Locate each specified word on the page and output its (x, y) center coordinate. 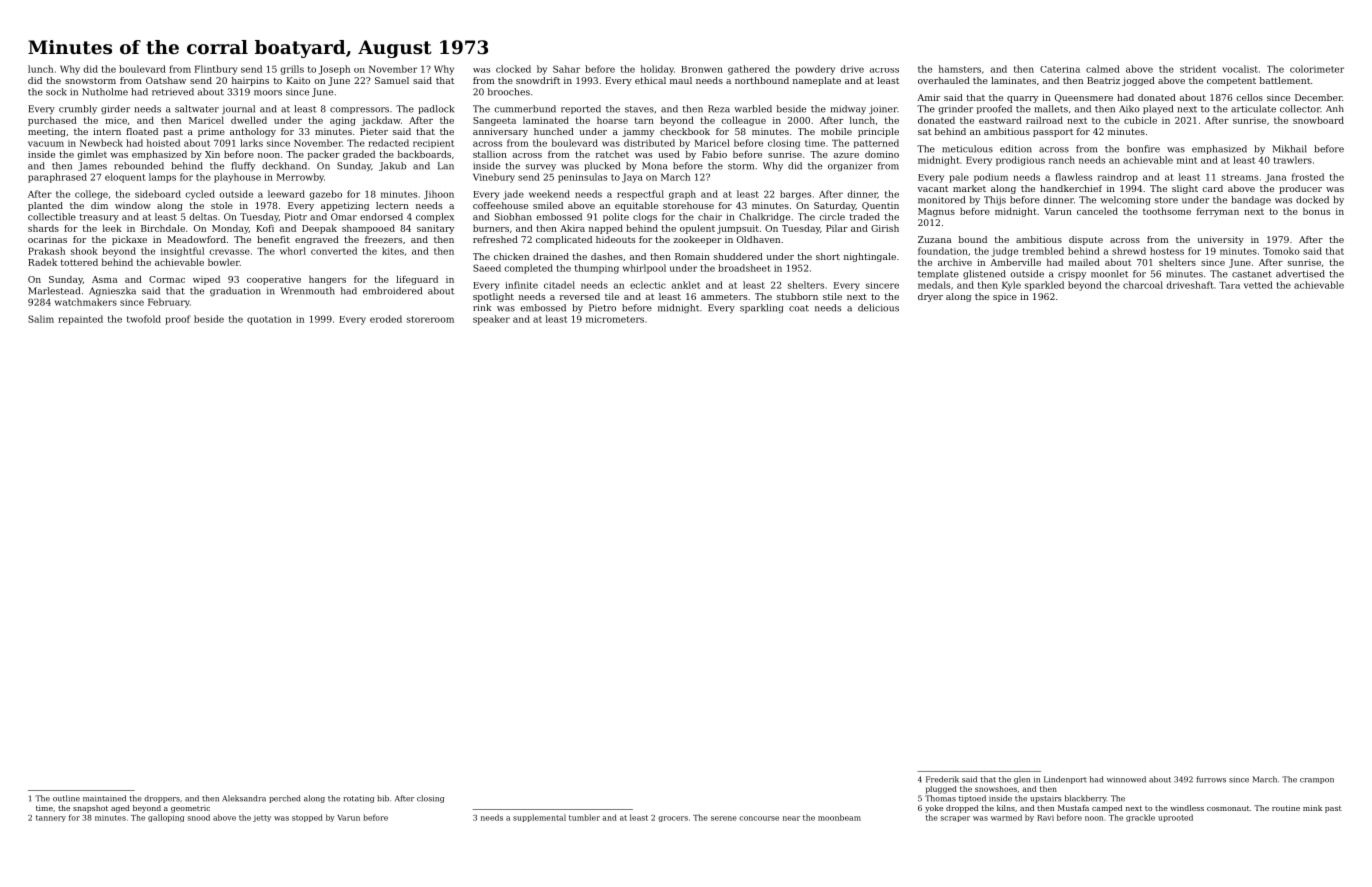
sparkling (762, 309)
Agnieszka (112, 291)
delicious (878, 308)
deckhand (284, 166)
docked (1312, 200)
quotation (269, 320)
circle (832, 217)
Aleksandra (244, 798)
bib (383, 798)
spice (1005, 297)
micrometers (615, 319)
